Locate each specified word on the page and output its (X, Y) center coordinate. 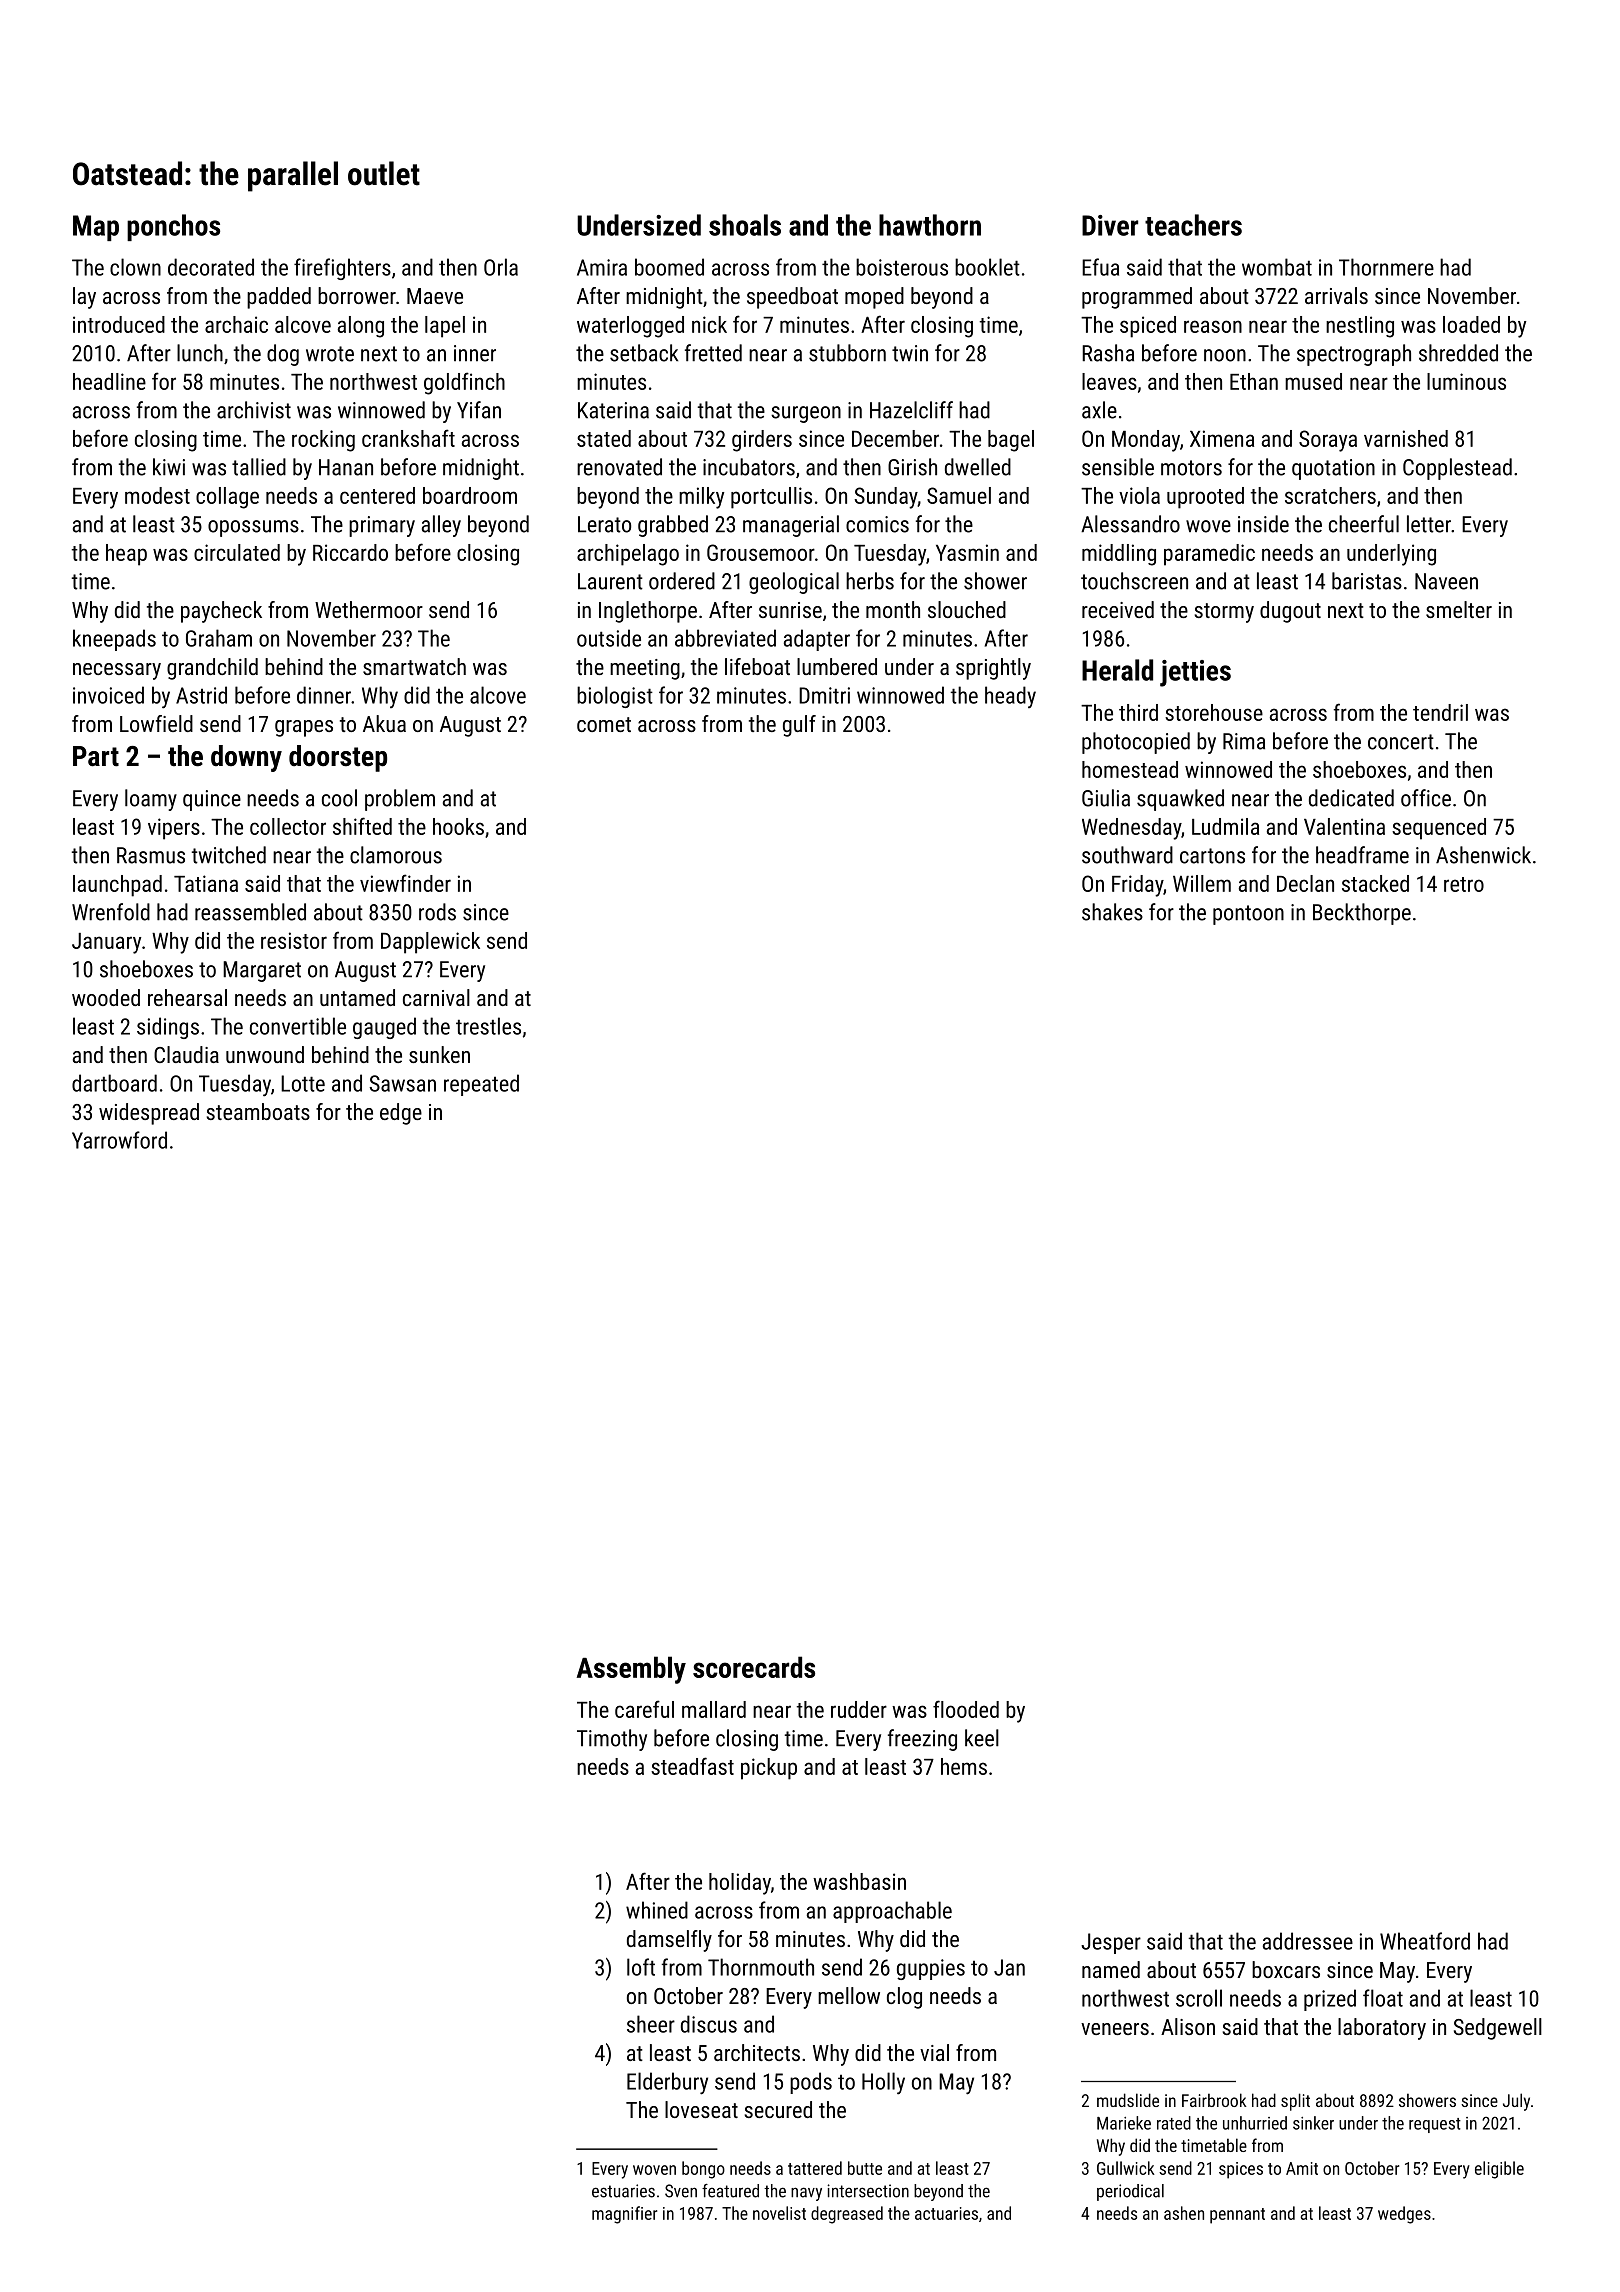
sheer (651, 2024)
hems (964, 1766)
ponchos (173, 227)
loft (641, 1967)
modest (157, 495)
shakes (1112, 912)
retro (1464, 884)
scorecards (754, 1667)
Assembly (631, 1670)
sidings (168, 1028)
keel (982, 1738)
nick (709, 324)
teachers (1193, 225)
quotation (1333, 469)
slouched (967, 609)
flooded (966, 1709)
